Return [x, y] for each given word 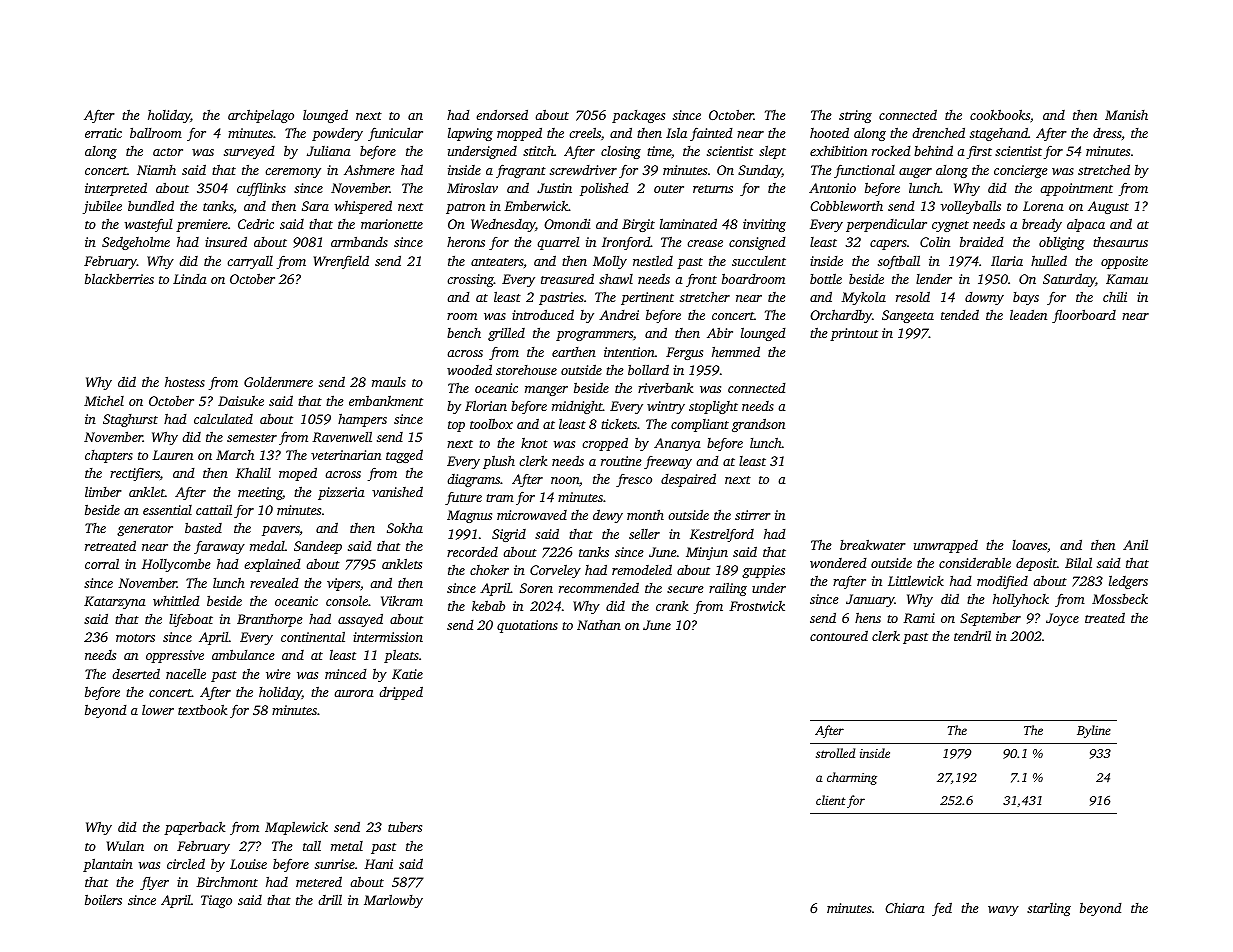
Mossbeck [1120, 599]
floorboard [1084, 316]
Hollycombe [176, 565]
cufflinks [261, 189]
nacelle [186, 673]
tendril [972, 635]
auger [915, 173]
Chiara [905, 908]
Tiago [216, 901]
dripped [401, 693]
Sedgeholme [136, 243]
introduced [543, 314]
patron [465, 208]
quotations [527, 626]
